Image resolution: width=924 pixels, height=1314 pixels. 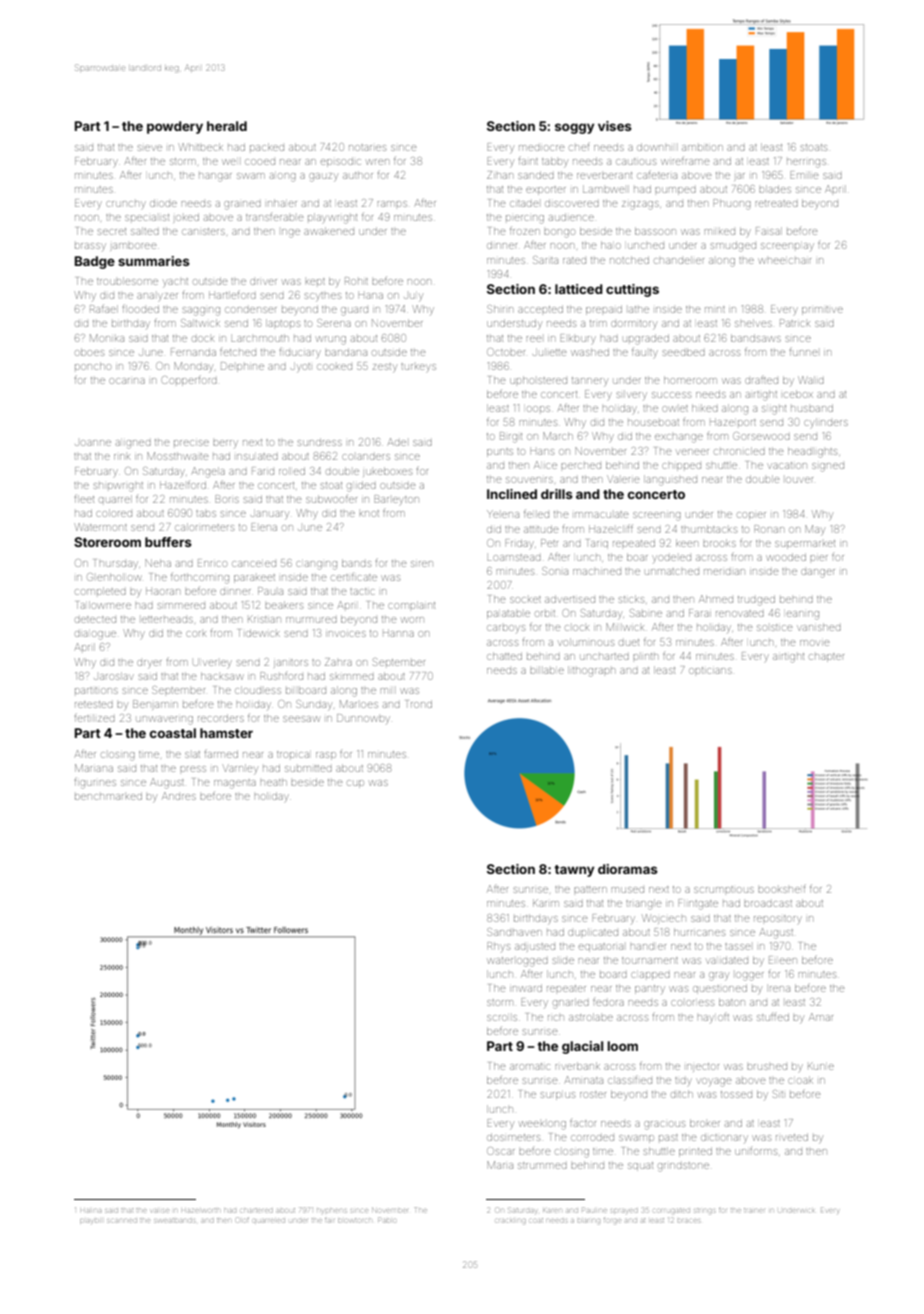 I want to click on Delphine, so click(x=242, y=367).
